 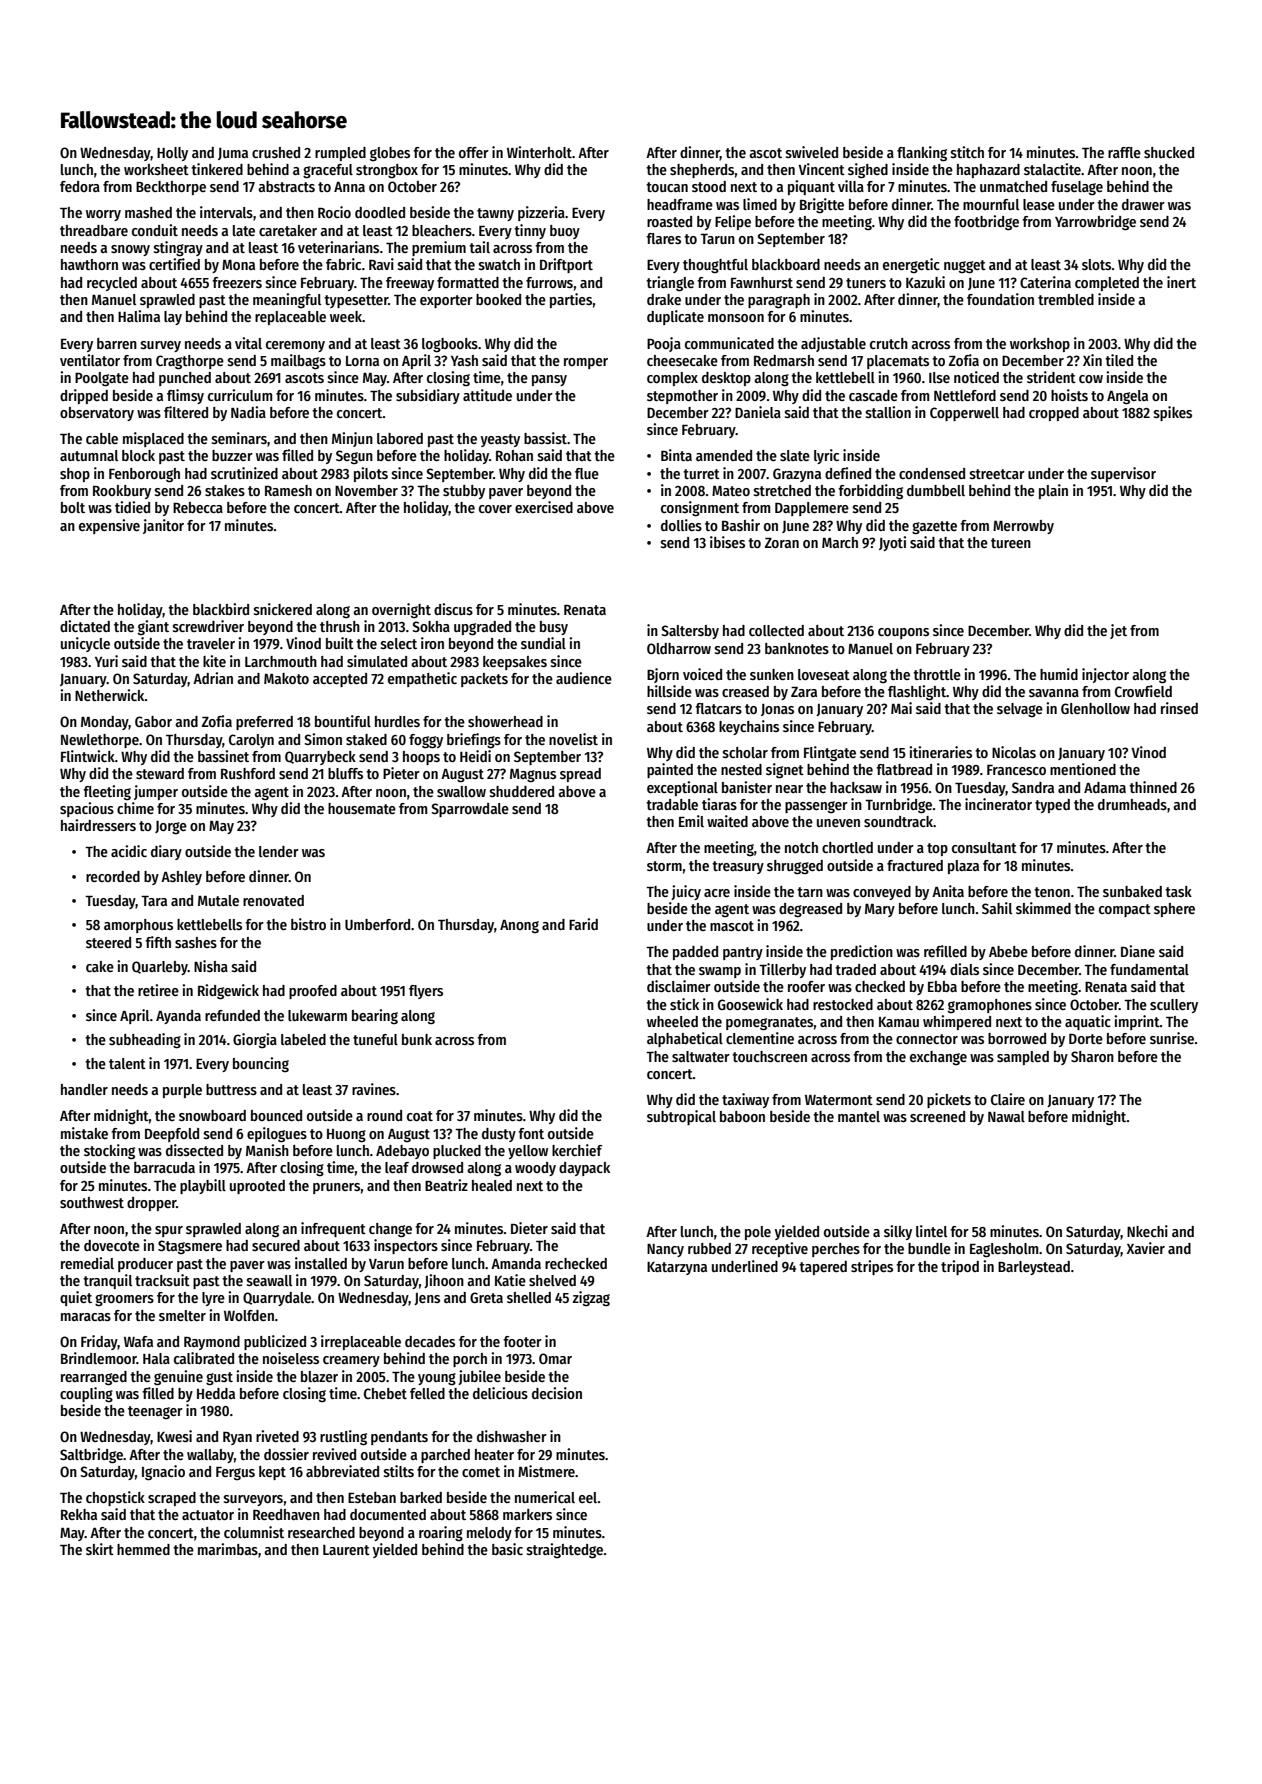 I want to click on stitch, so click(x=967, y=152).
